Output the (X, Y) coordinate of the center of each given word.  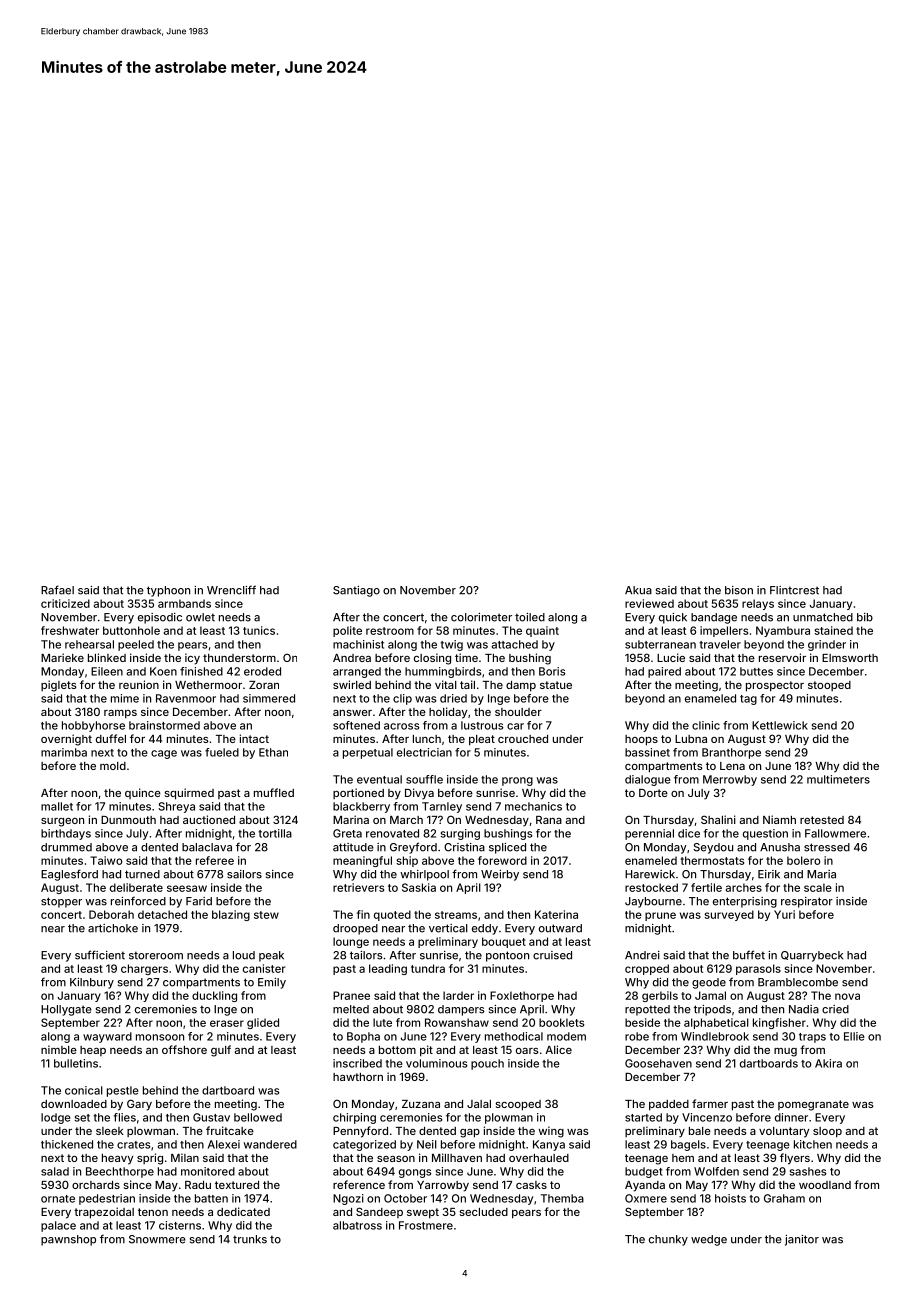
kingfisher (779, 1023)
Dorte (653, 793)
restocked (651, 887)
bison (739, 590)
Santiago (356, 591)
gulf (221, 1051)
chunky (668, 1240)
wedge (709, 1240)
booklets (561, 1022)
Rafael (57, 590)
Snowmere (157, 1239)
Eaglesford (69, 875)
